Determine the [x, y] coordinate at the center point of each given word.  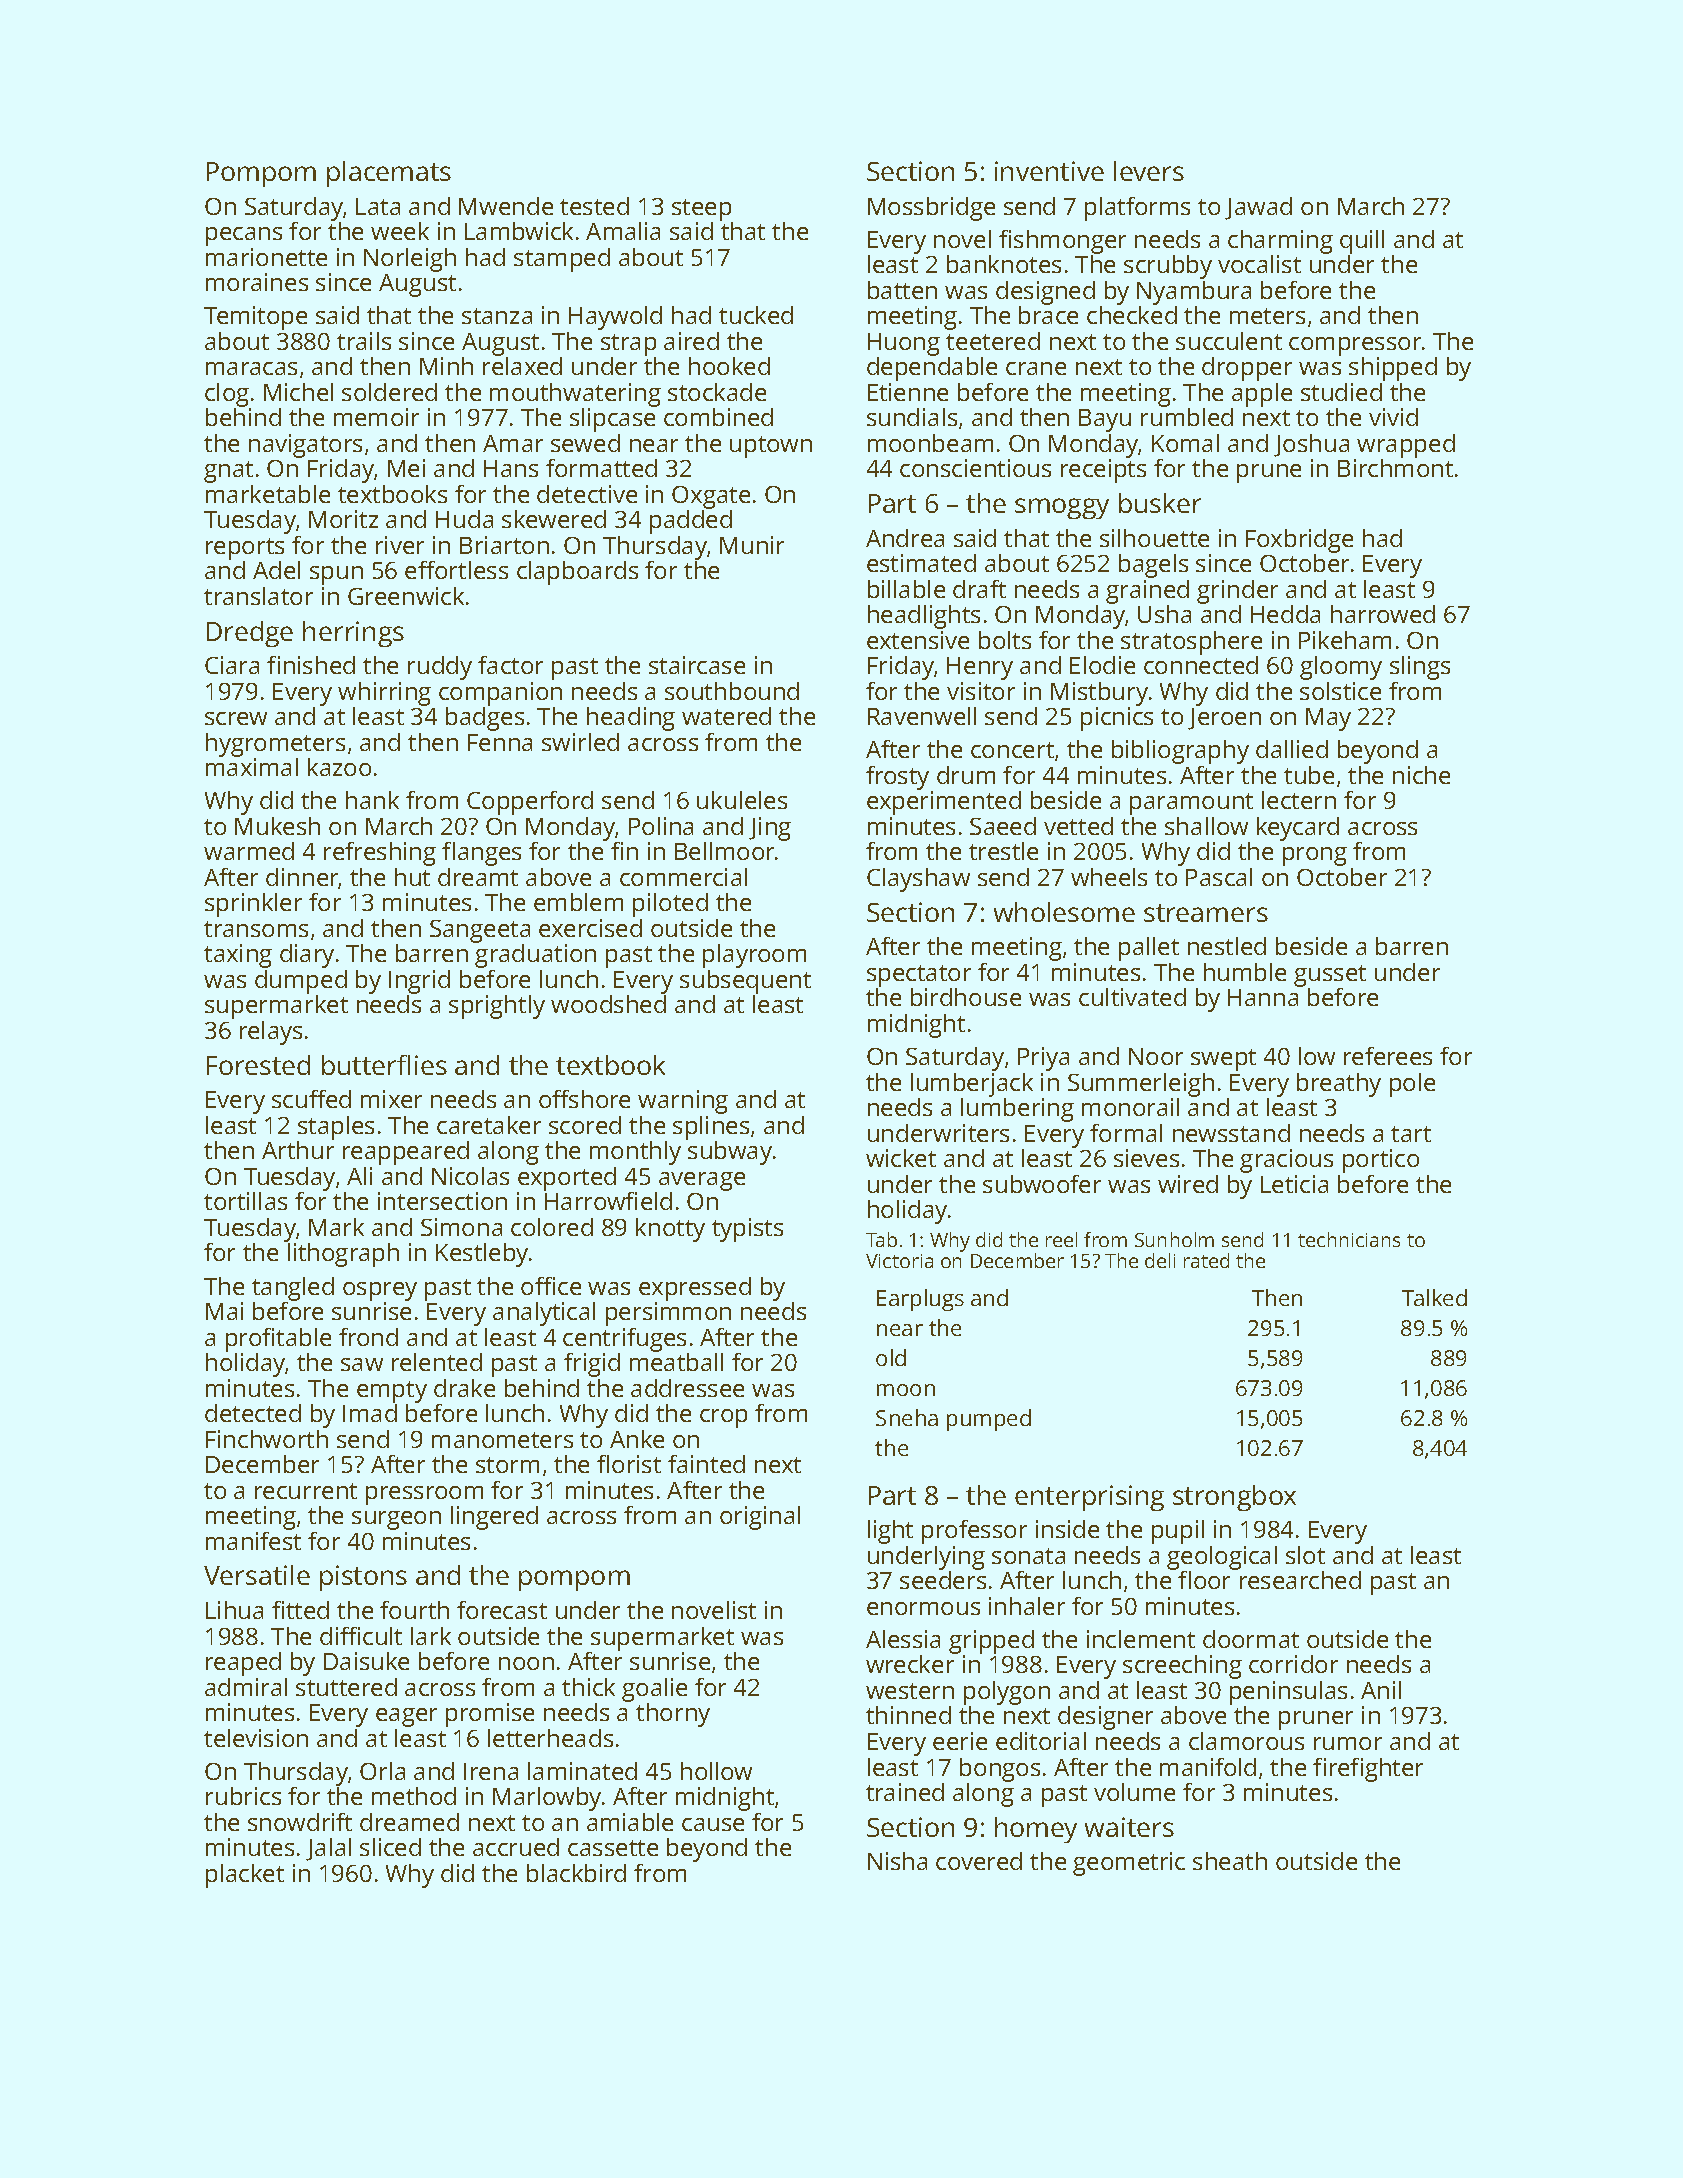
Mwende [506, 206]
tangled [293, 1289]
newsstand [1231, 1133]
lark [431, 1636]
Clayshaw [918, 880]
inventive [1049, 171]
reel [1061, 1239]
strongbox [1234, 1498]
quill [1362, 242]
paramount [1191, 804]
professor [974, 1532]
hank [372, 800]
